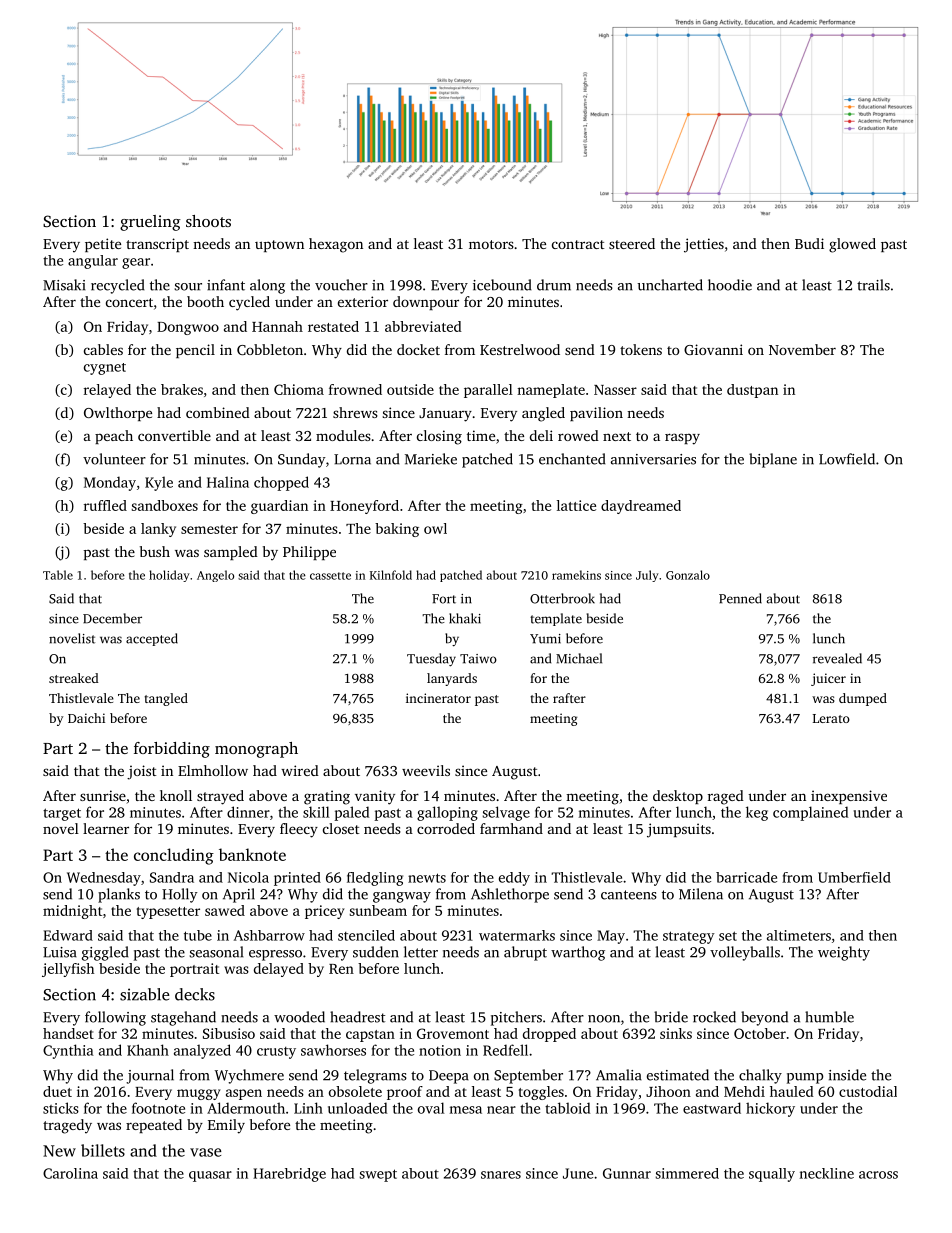 The height and width of the page is (1233, 952). I want to click on sunrise, so click(103, 795).
